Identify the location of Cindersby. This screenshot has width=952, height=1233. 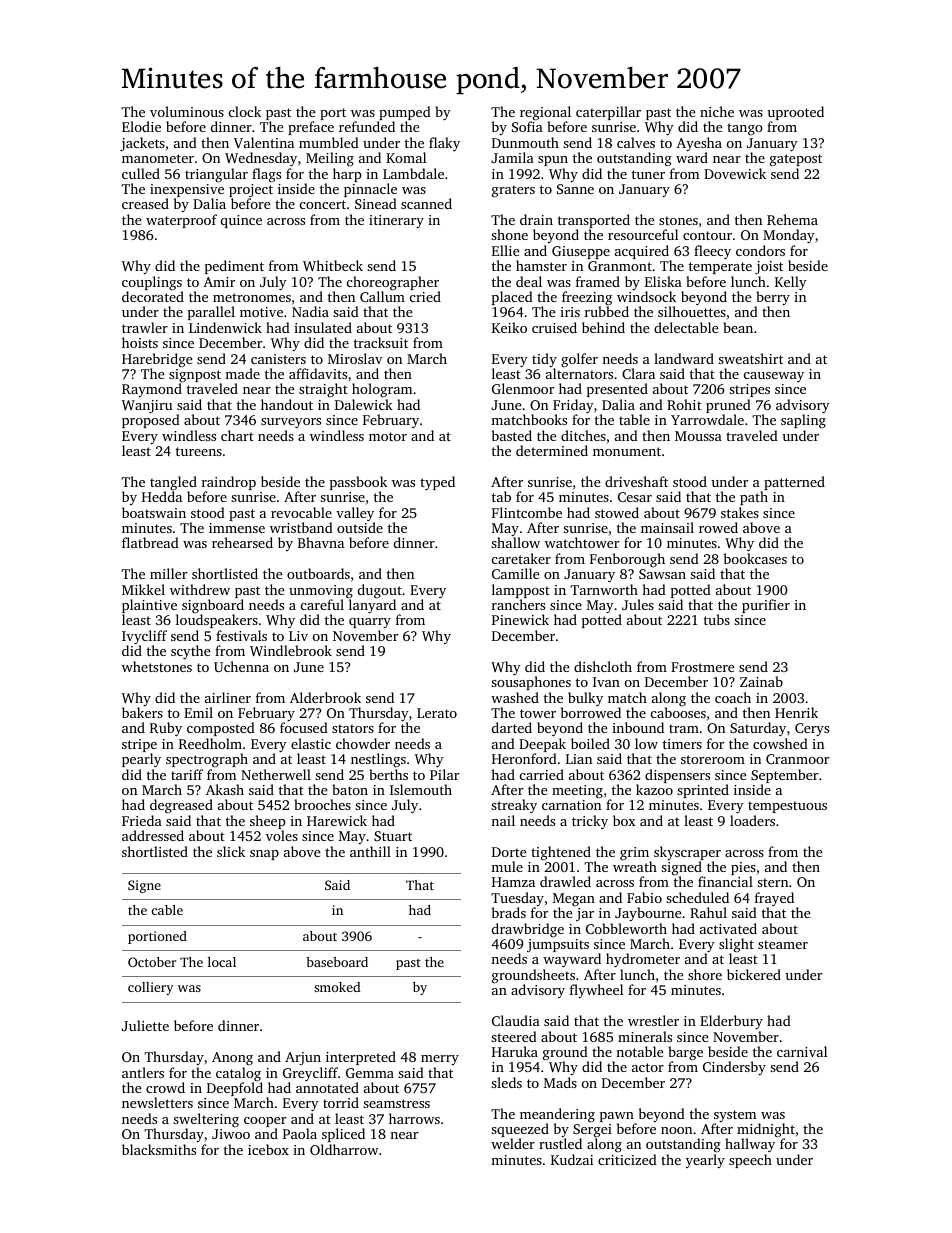
(734, 1068).
